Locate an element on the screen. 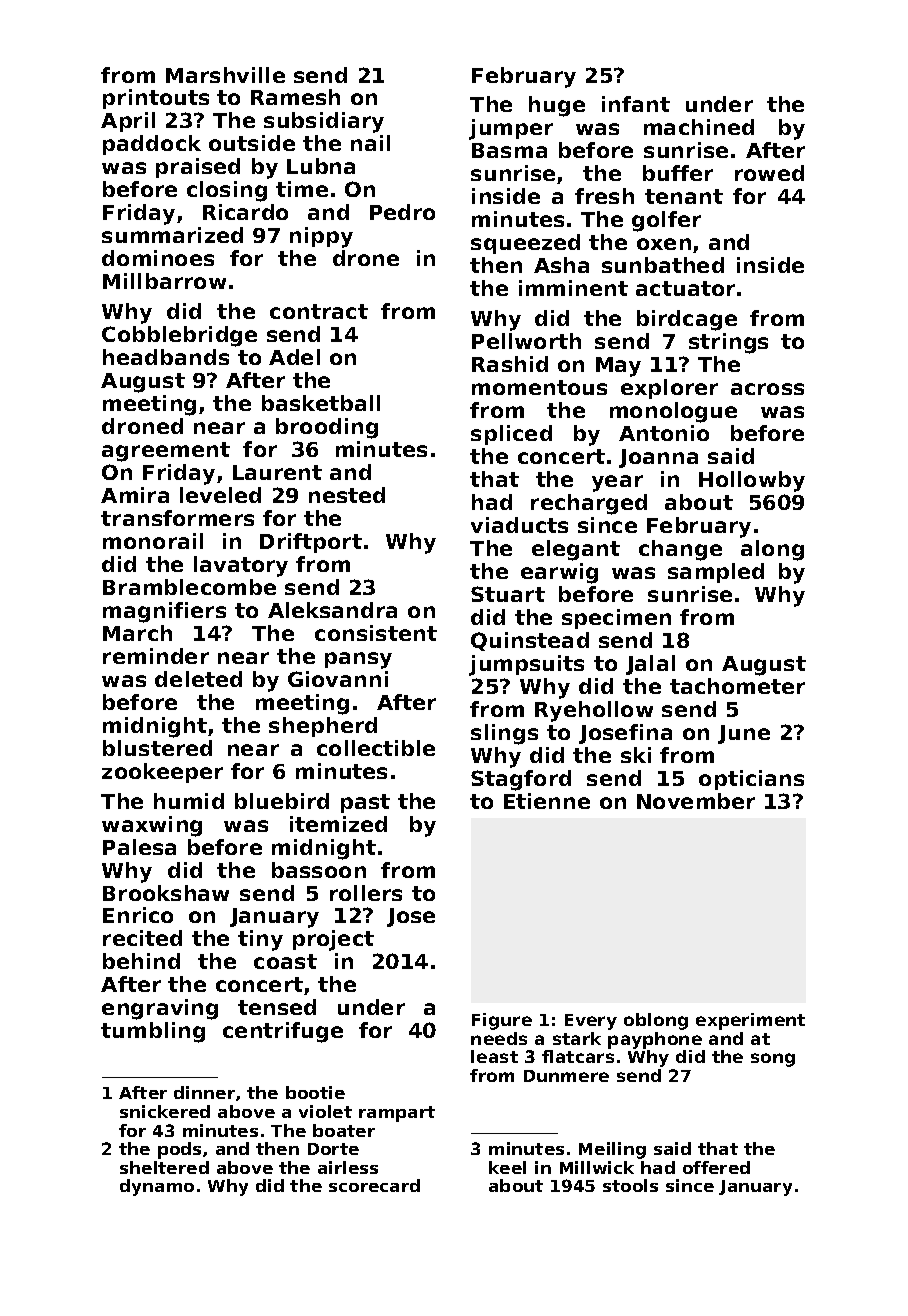 This screenshot has height=1316, width=908. rollers is located at coordinates (366, 893).
